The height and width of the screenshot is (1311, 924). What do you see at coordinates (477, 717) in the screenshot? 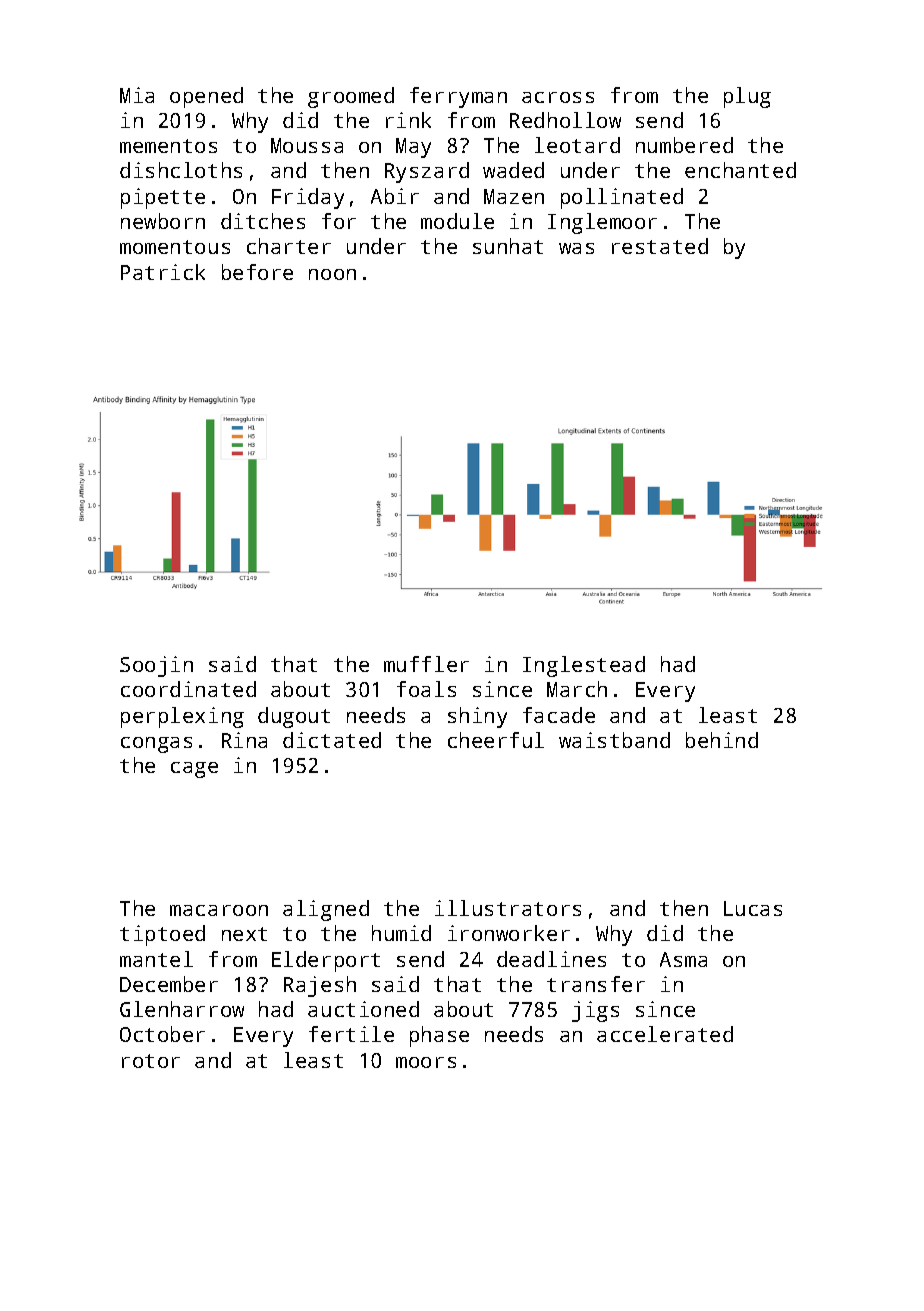
I see `shiny` at bounding box center [477, 717].
